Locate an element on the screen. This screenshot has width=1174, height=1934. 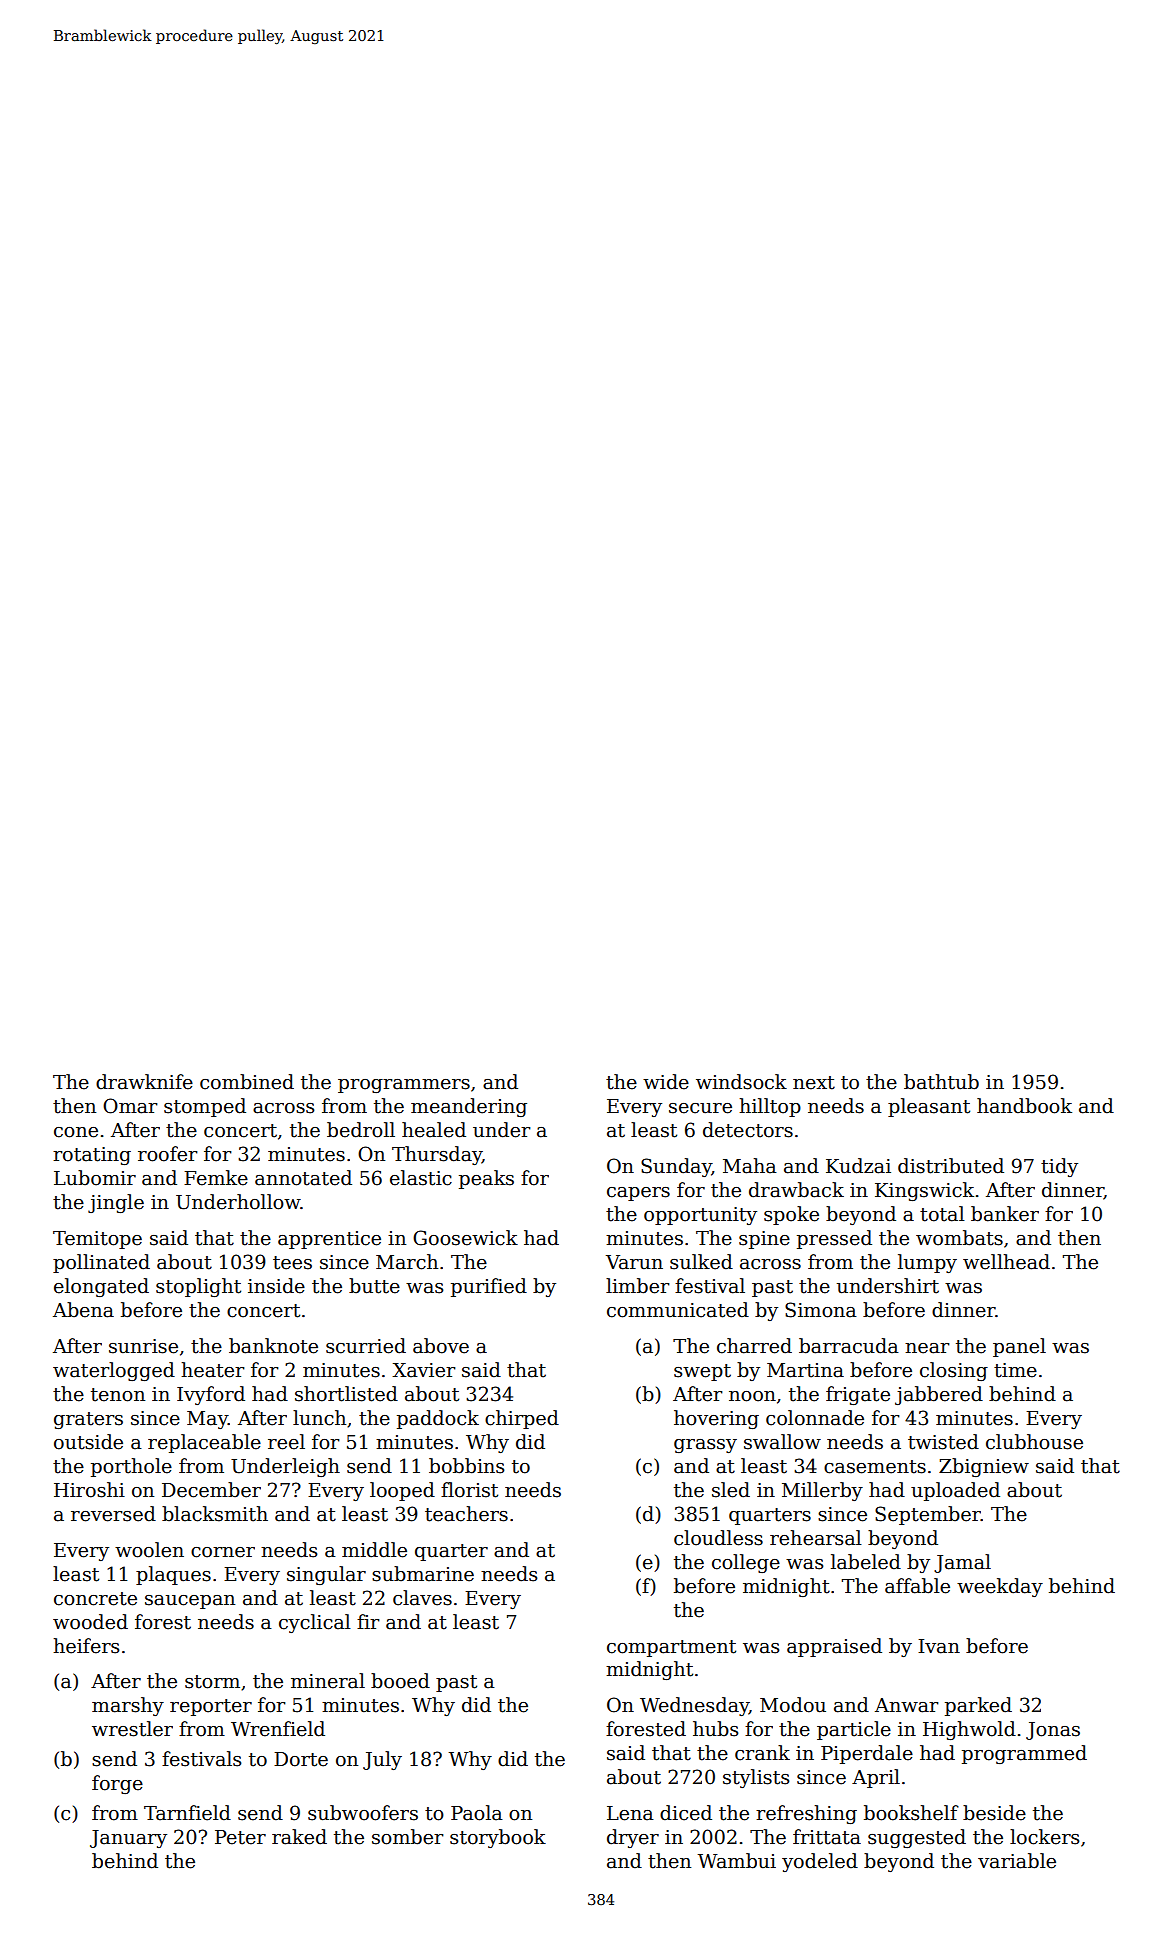
March is located at coordinates (407, 1262).
